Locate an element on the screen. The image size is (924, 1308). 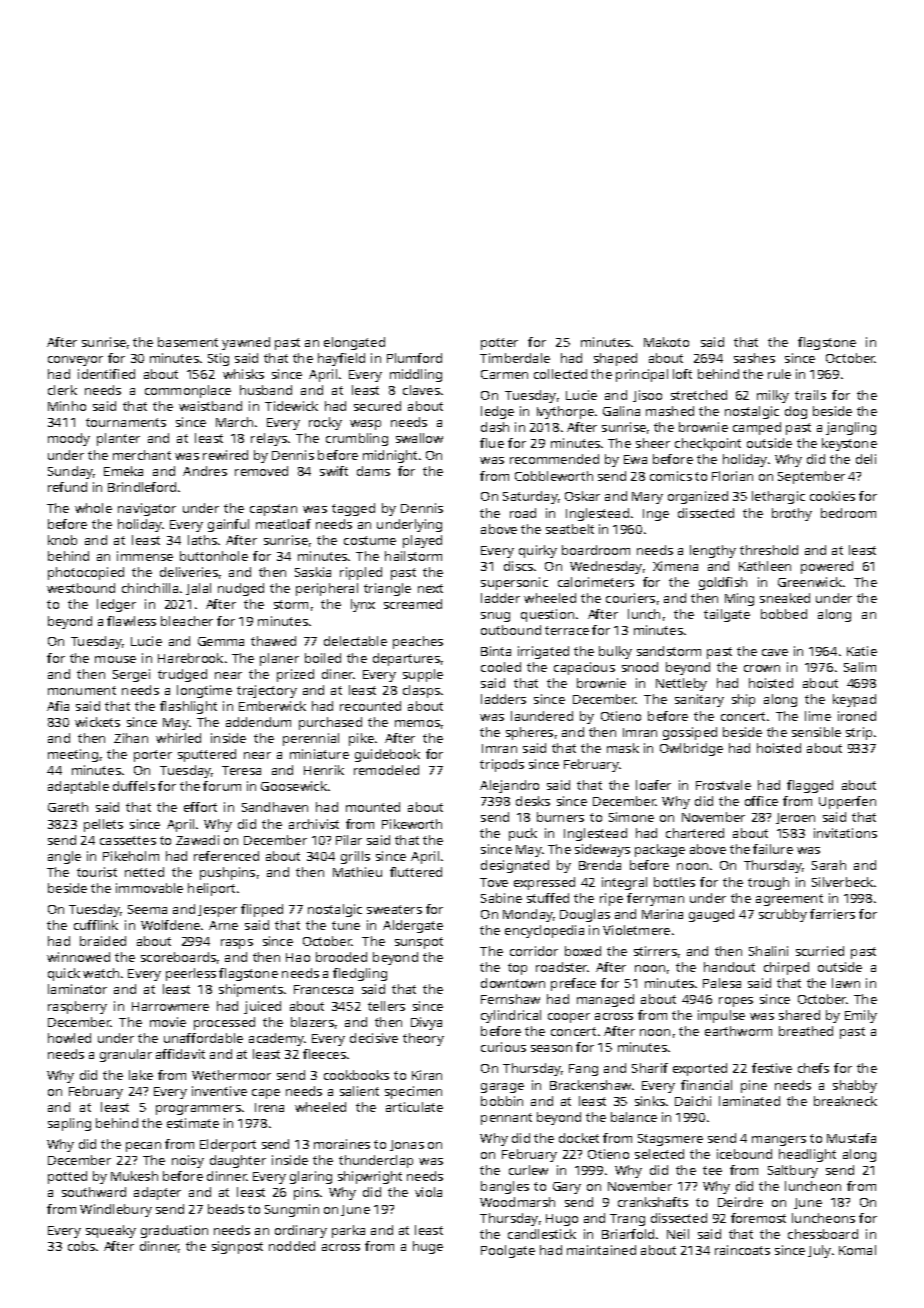
lynx is located at coordinates (363, 605).
